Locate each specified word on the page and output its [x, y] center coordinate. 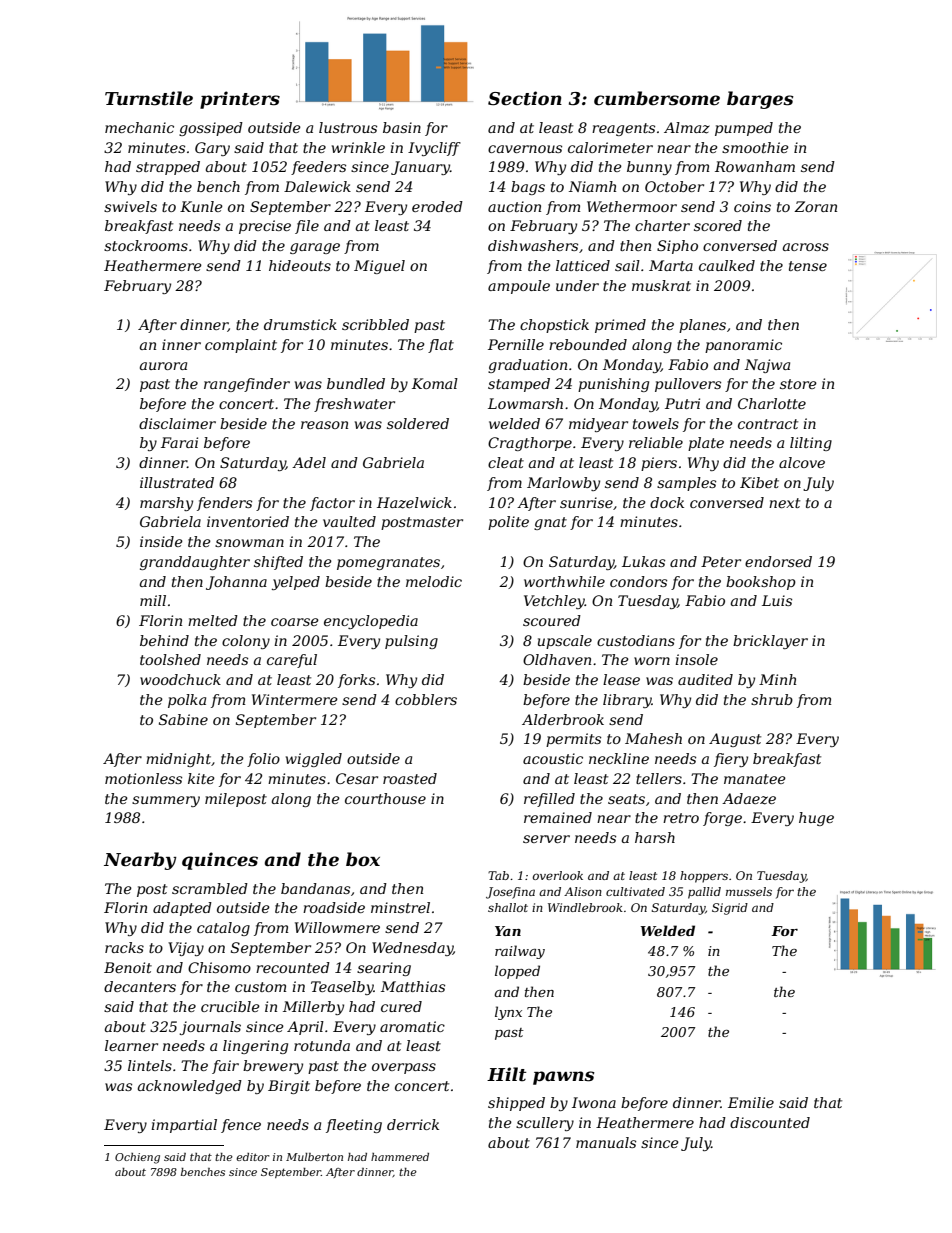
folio [263, 760]
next [784, 503]
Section [525, 98]
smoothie [755, 147]
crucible [230, 1006]
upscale [565, 642]
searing [384, 969]
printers [240, 100]
